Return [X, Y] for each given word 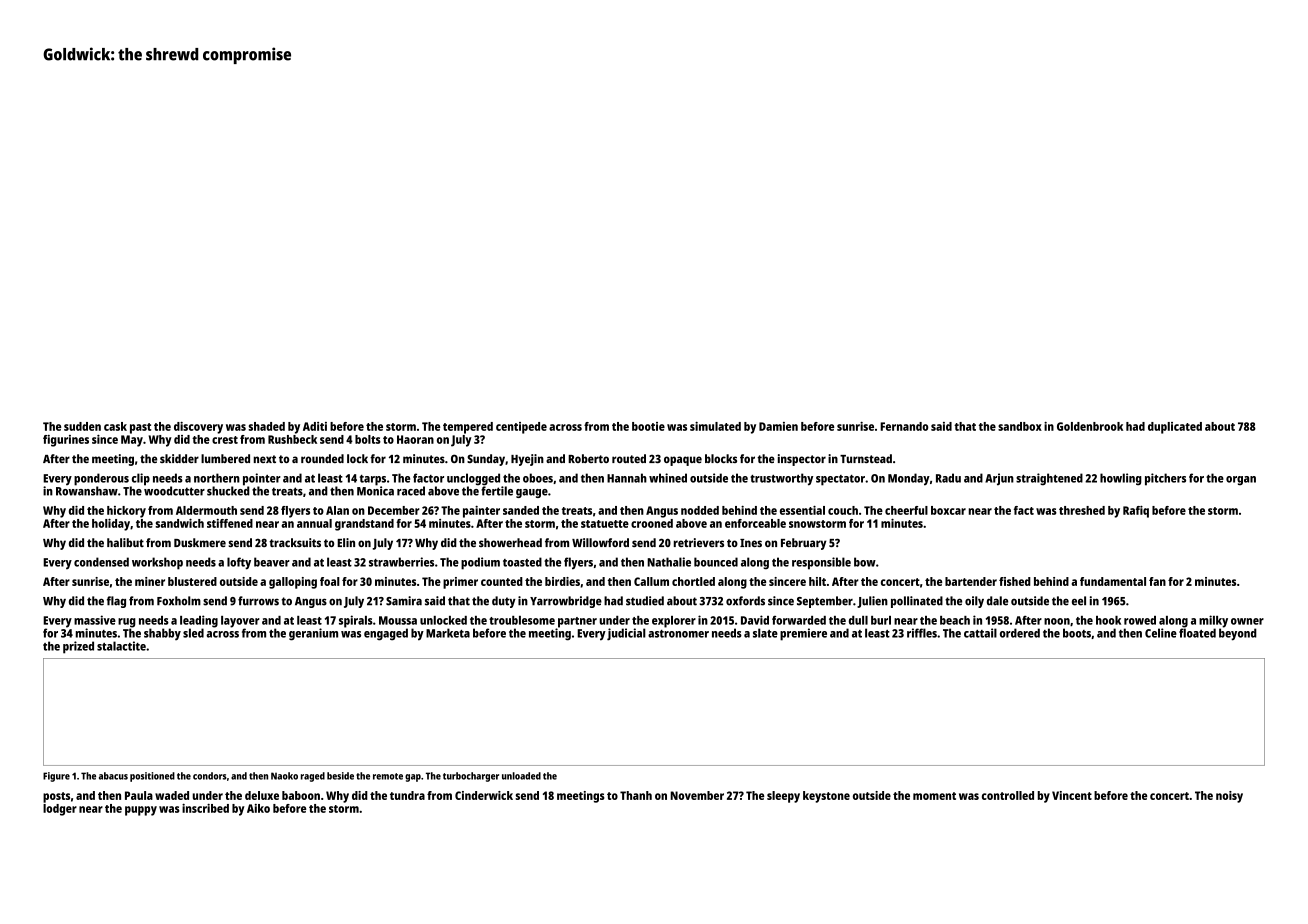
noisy [1229, 797]
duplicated [1175, 428]
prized [78, 647]
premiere [803, 634]
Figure [56, 777]
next [265, 459]
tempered [468, 428]
